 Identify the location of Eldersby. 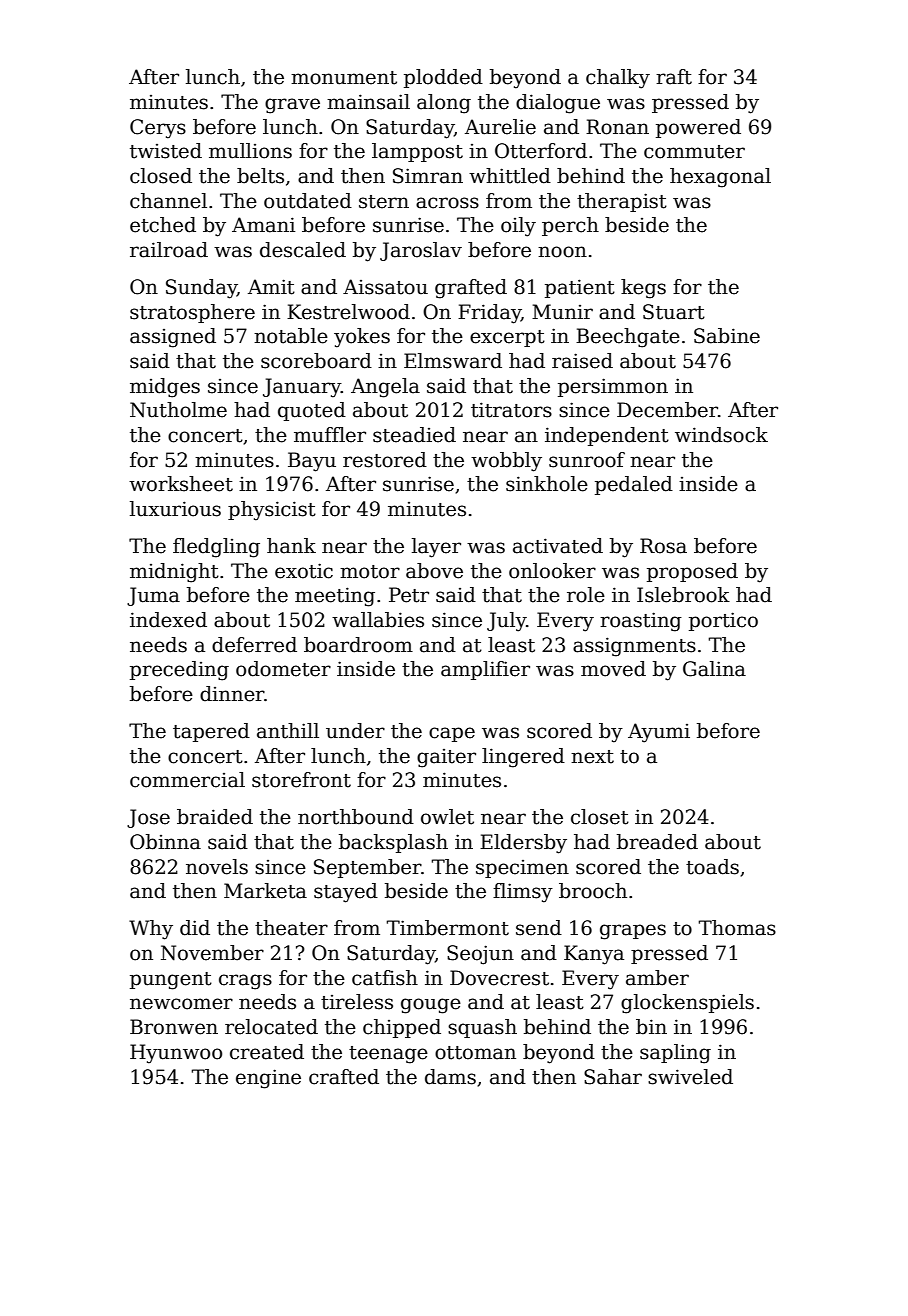
(523, 844).
